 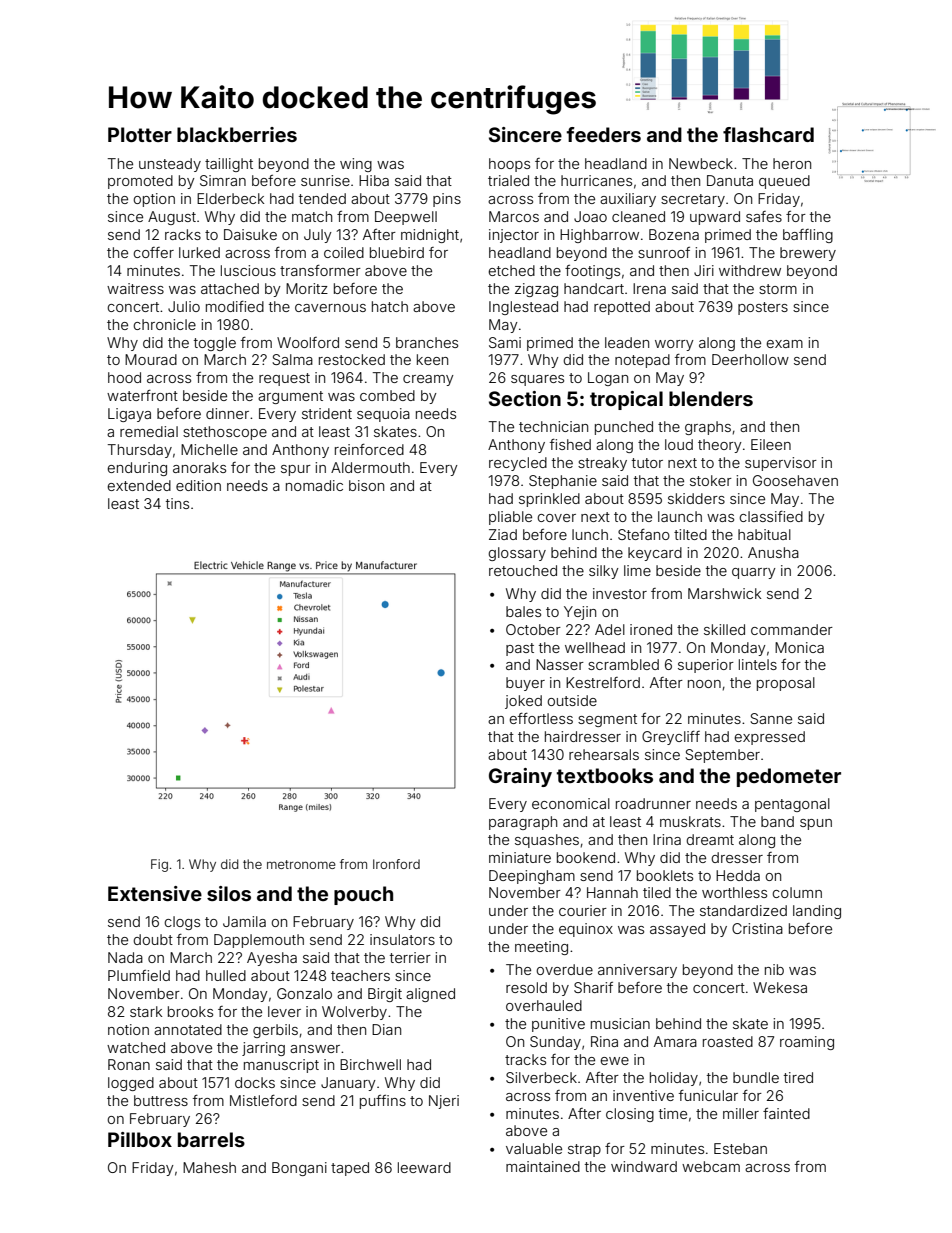 What do you see at coordinates (644, 1166) in the image?
I see `windward` at bounding box center [644, 1166].
